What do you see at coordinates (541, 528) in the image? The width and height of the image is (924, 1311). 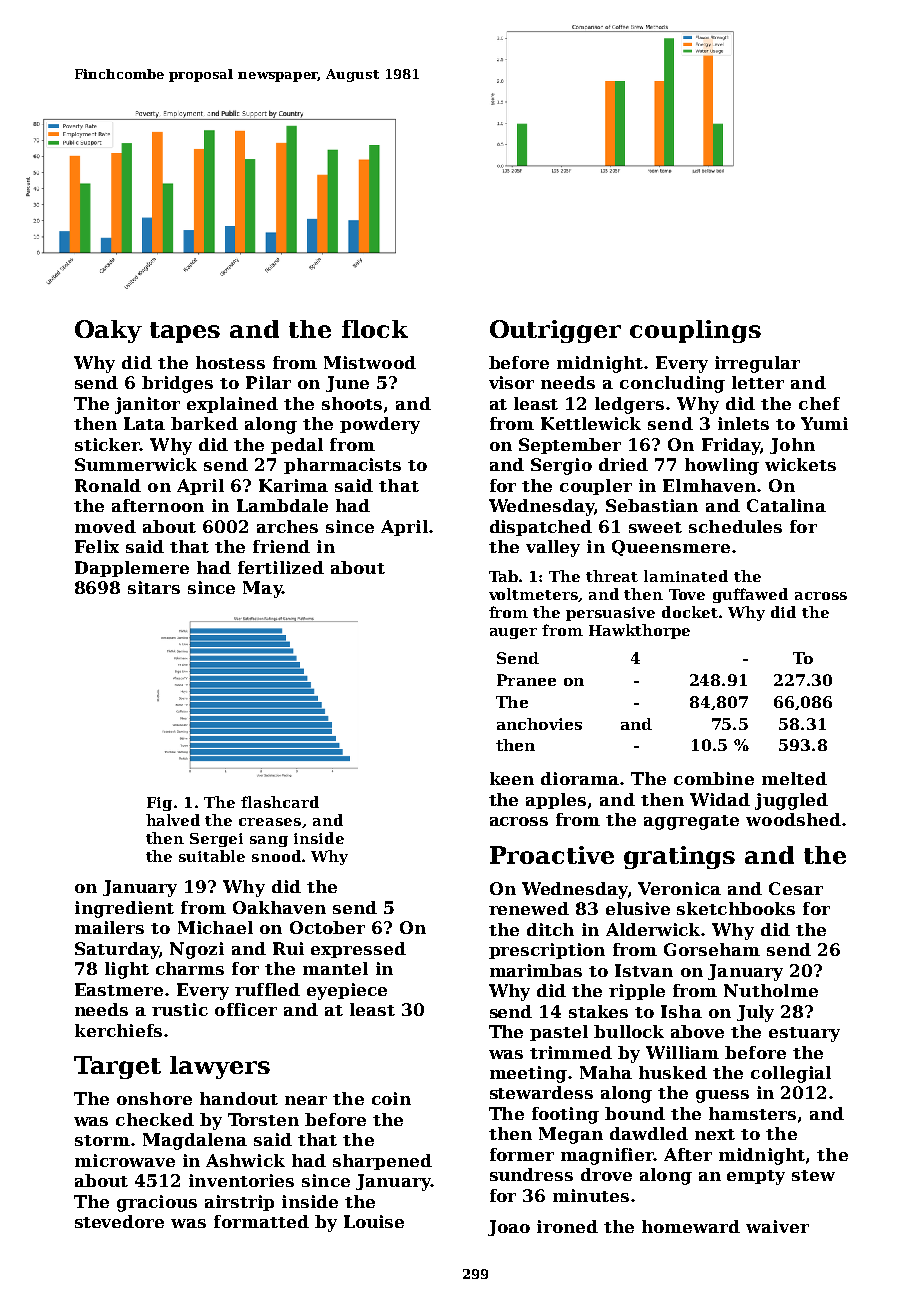 I see `dispatched` at bounding box center [541, 528].
